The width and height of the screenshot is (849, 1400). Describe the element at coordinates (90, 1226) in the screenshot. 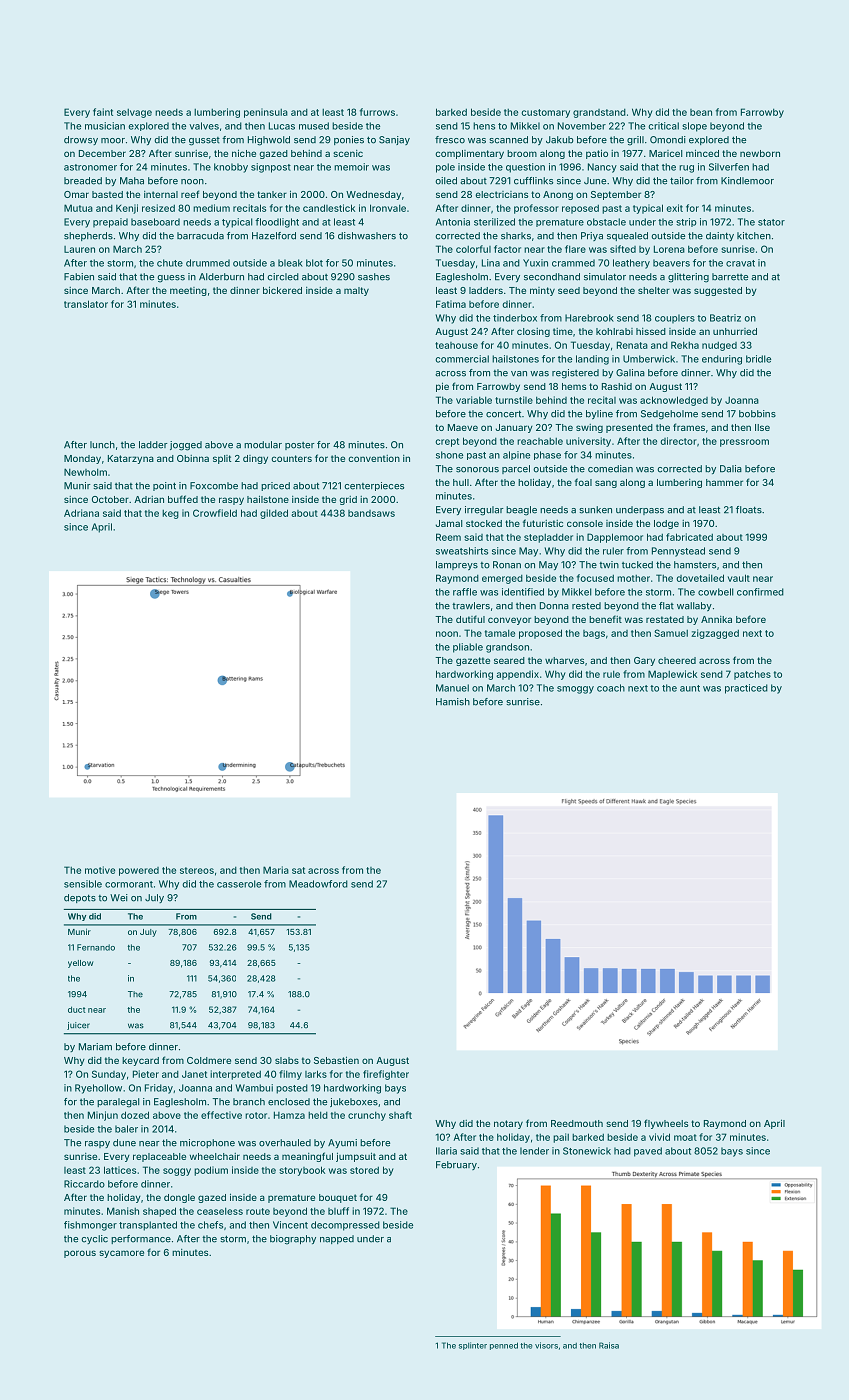

I see `fishmonger` at that location.
